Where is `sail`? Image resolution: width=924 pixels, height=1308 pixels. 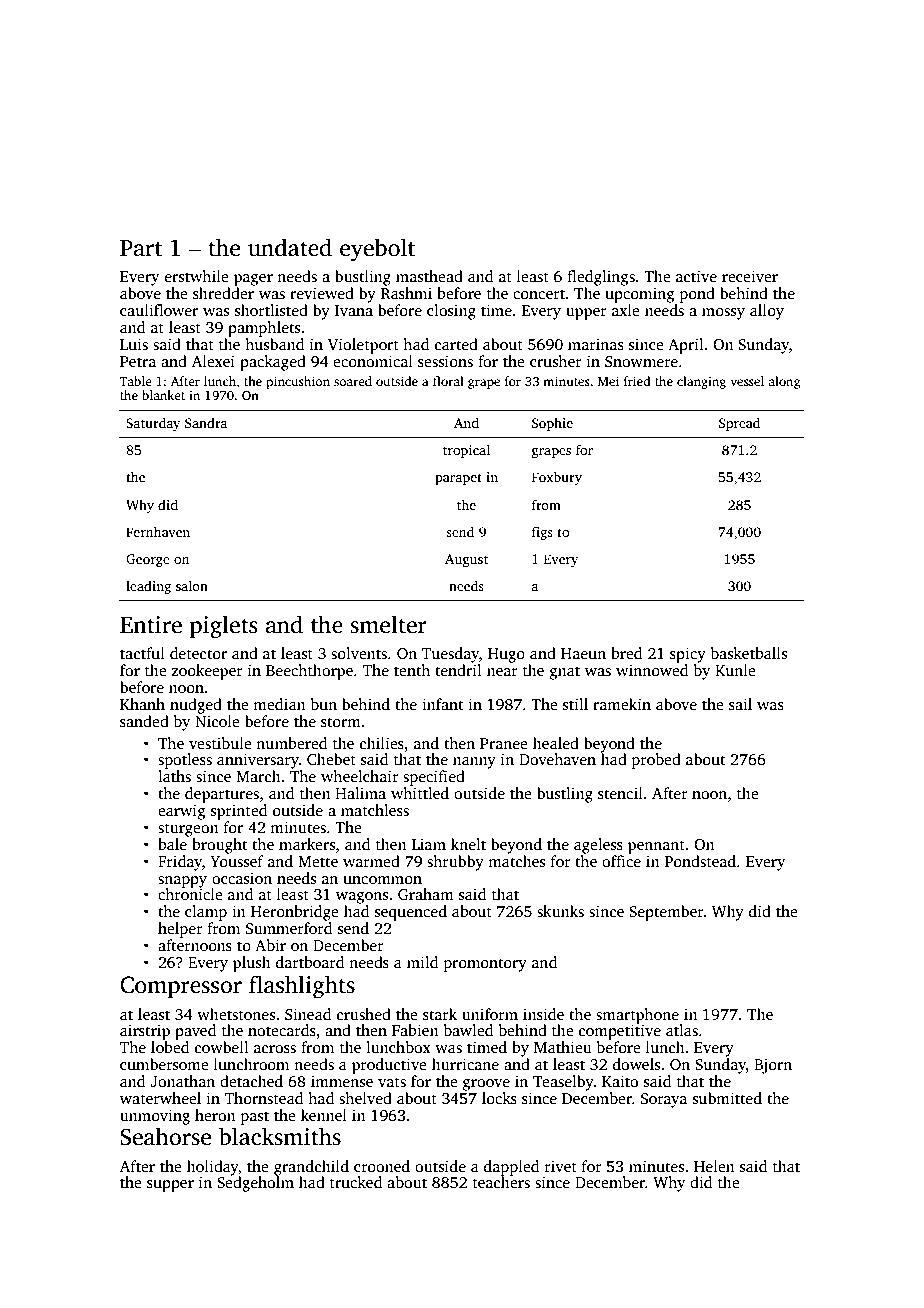 sail is located at coordinates (740, 704).
